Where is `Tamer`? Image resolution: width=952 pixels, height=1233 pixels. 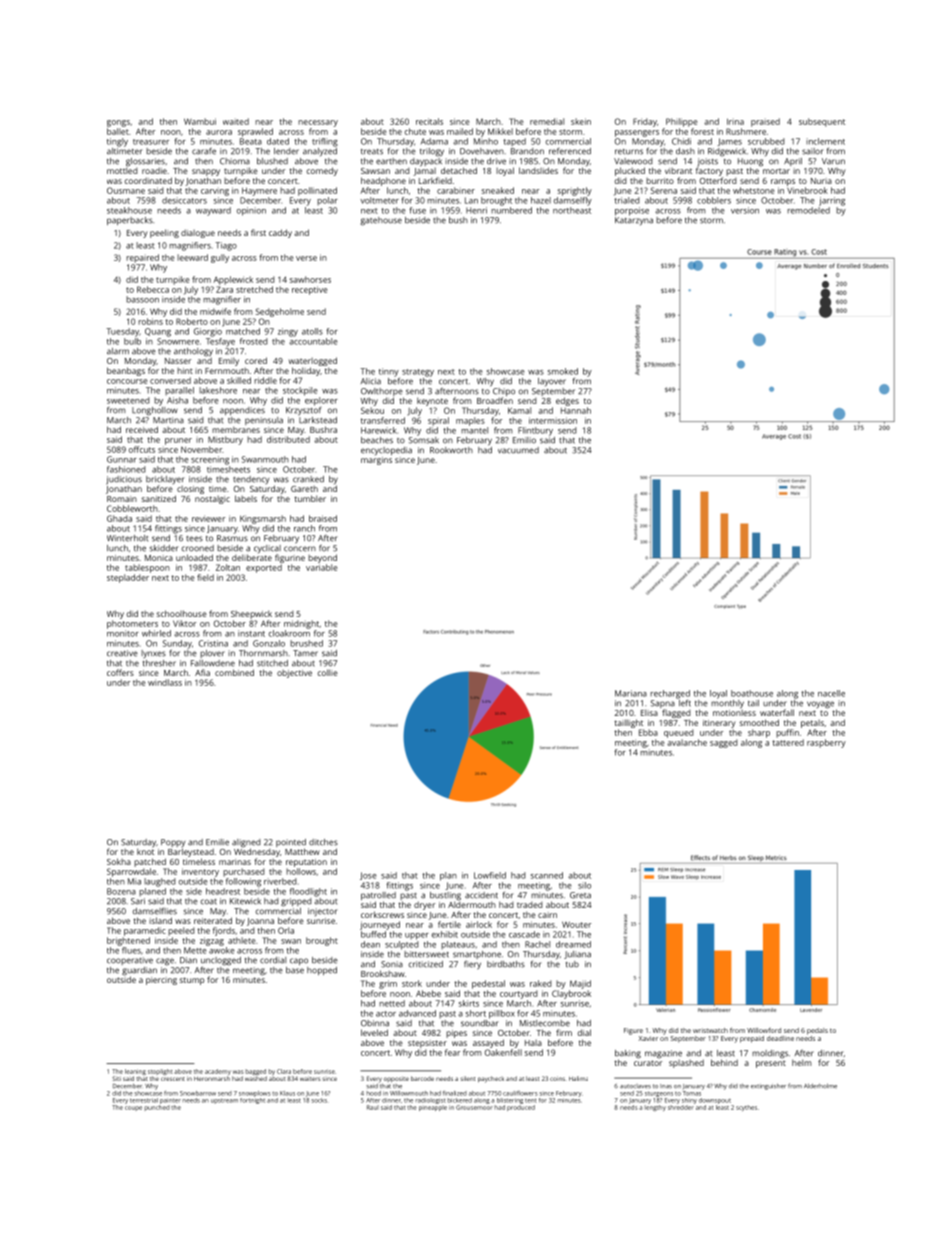 Tamer is located at coordinates (305, 653).
